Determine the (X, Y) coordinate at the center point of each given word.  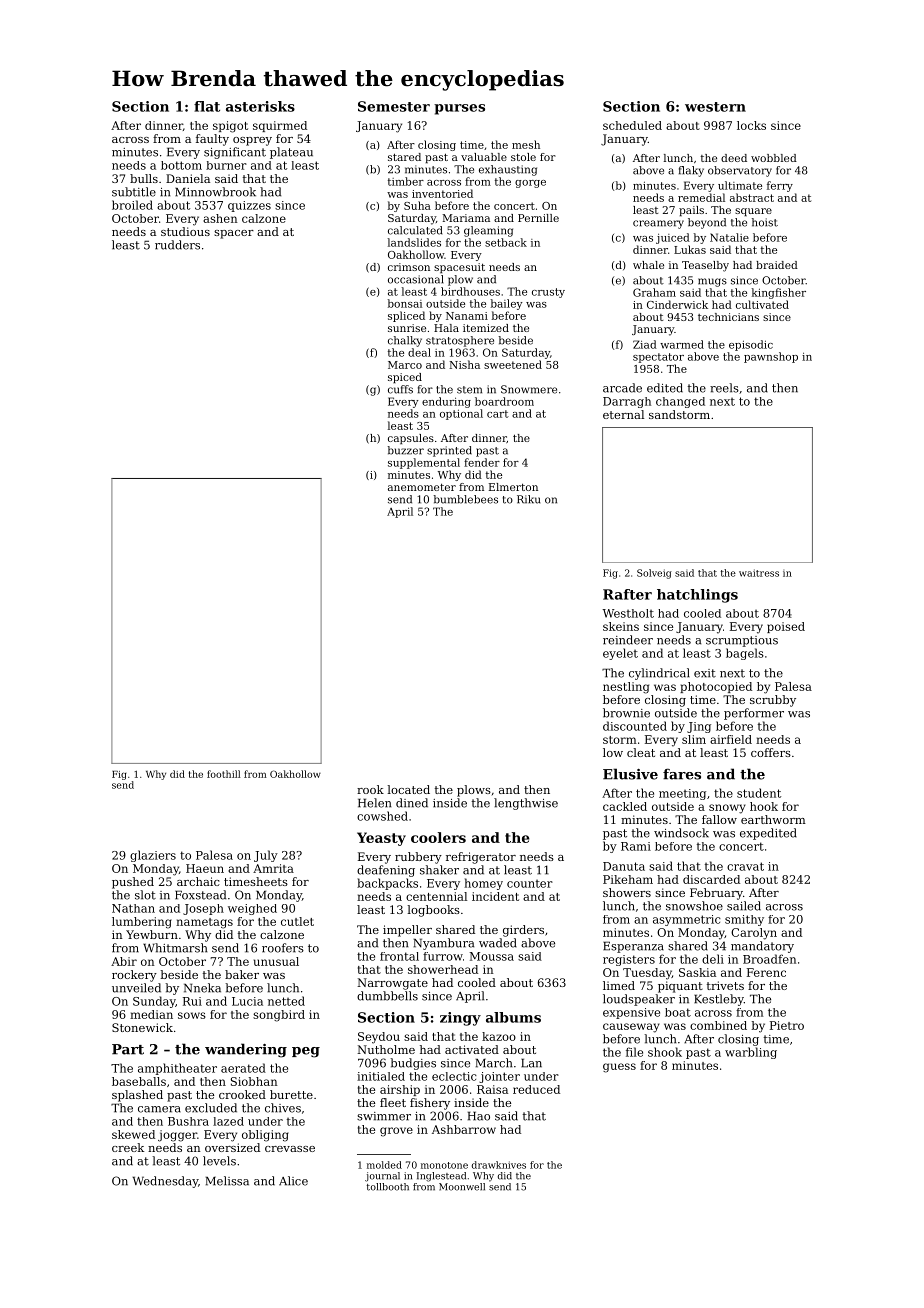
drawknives (499, 1165)
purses (459, 109)
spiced (405, 378)
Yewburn (152, 934)
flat (207, 106)
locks (751, 125)
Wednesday (165, 1182)
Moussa (491, 956)
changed (680, 402)
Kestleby (719, 1000)
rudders (177, 245)
